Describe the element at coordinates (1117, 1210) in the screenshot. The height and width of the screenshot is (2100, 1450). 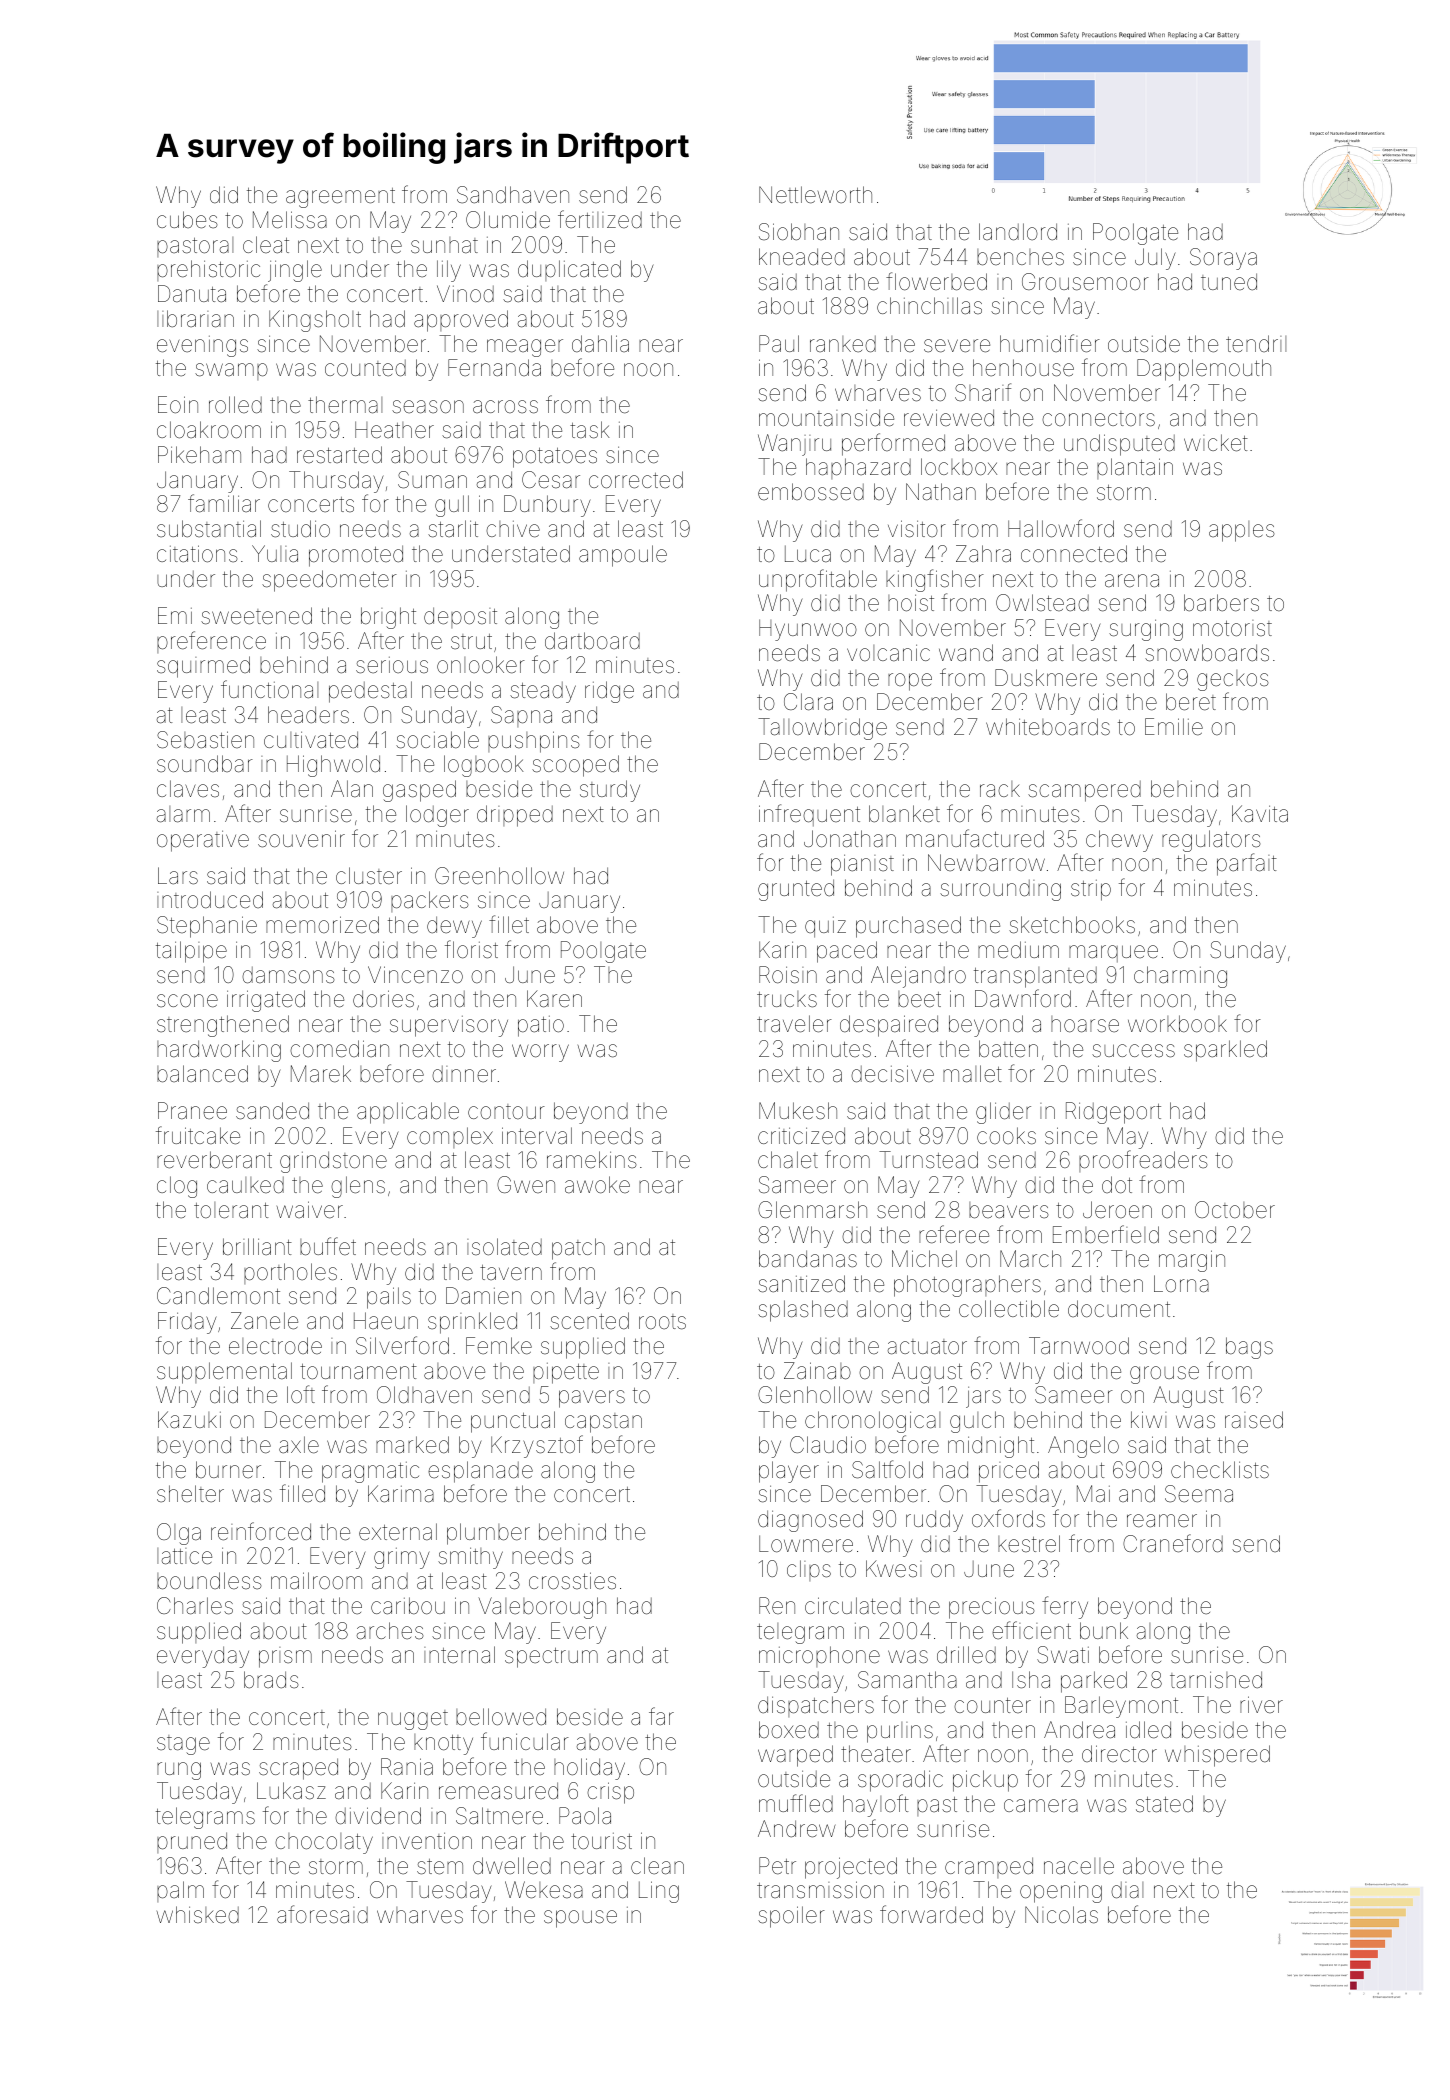
I see `Jeroen` at that location.
